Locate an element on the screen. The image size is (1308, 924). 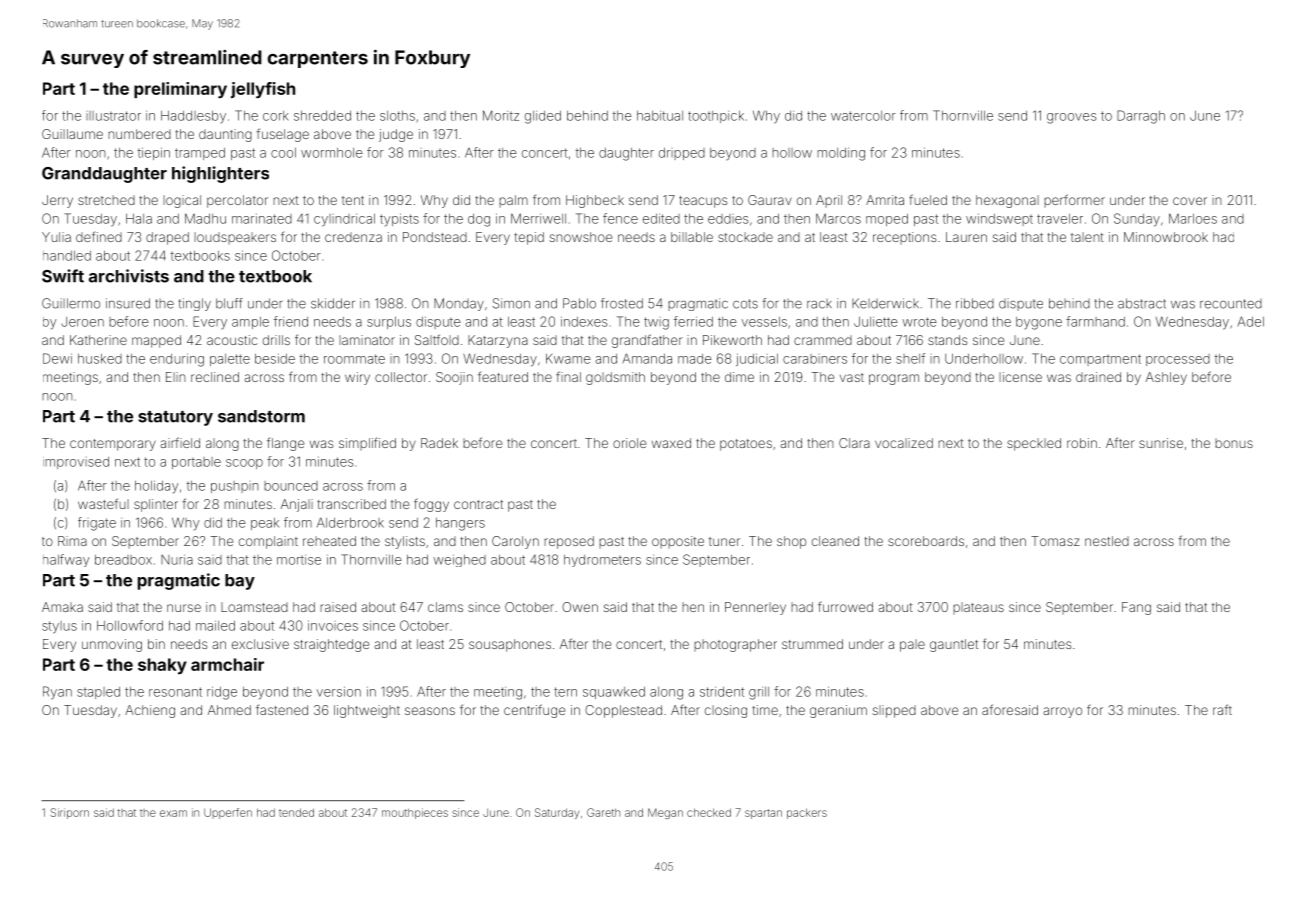
habitual is located at coordinates (660, 116).
